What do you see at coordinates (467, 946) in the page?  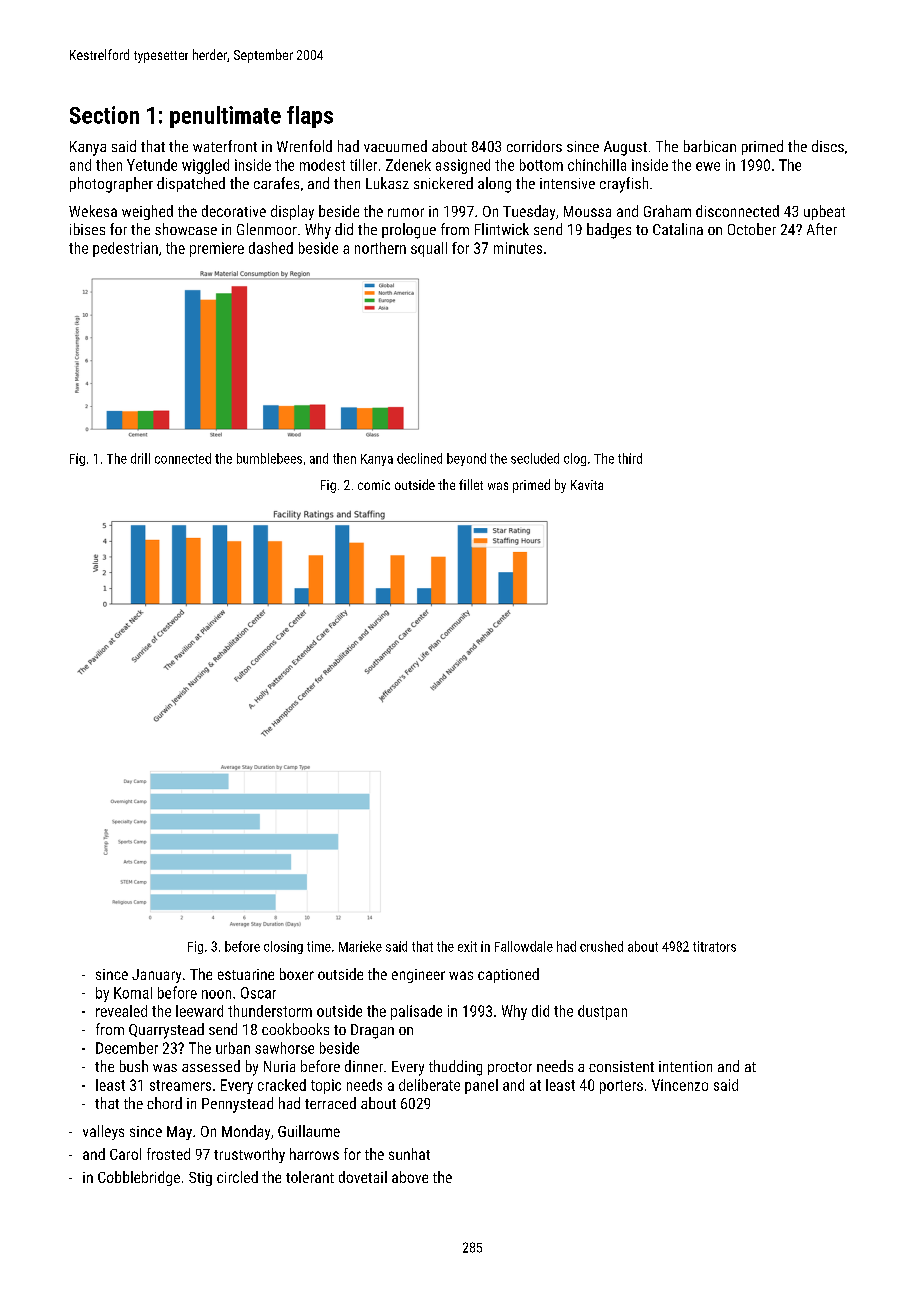 I see `exit` at bounding box center [467, 946].
